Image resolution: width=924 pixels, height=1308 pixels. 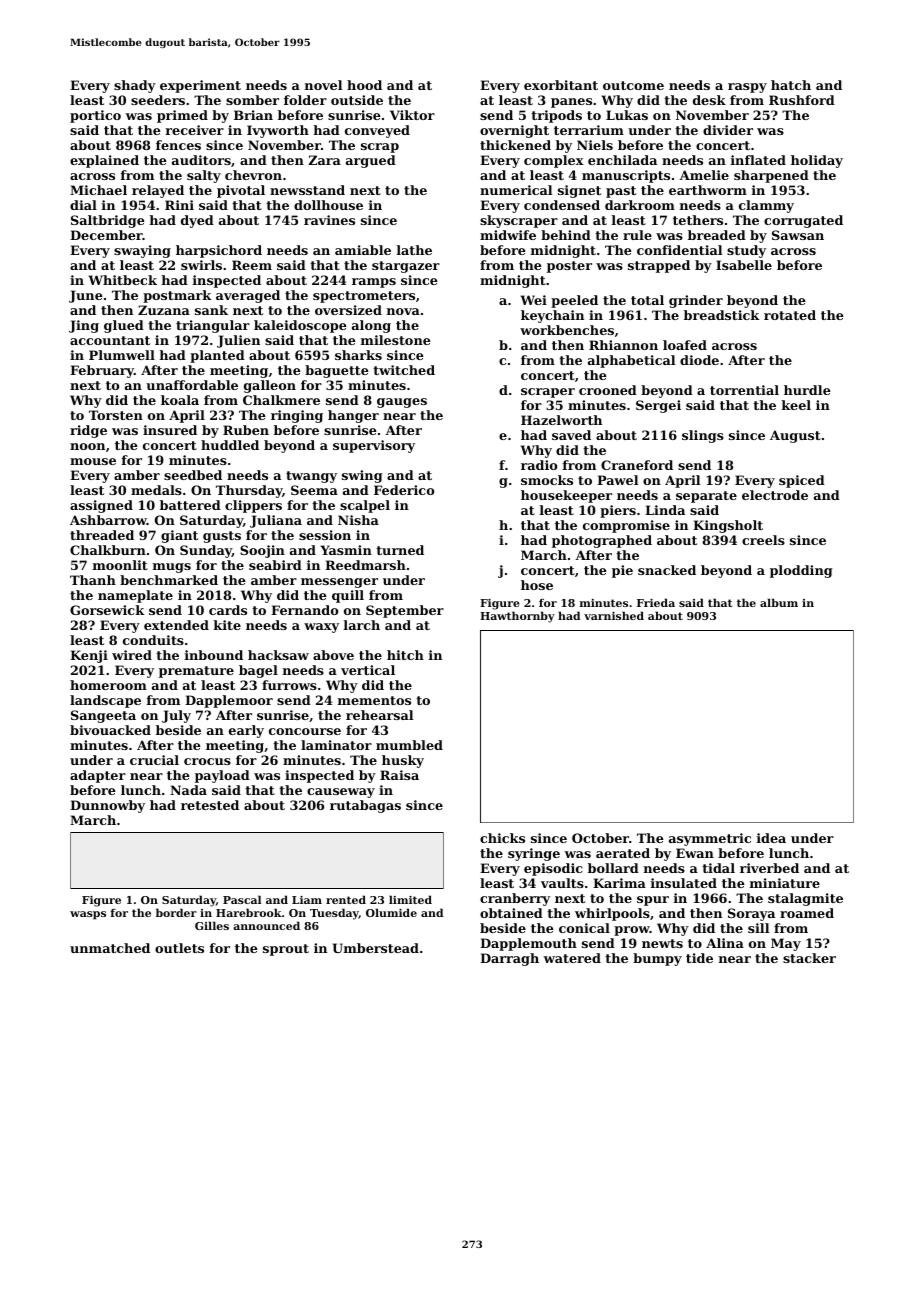 What do you see at coordinates (791, 85) in the screenshot?
I see `hatch` at bounding box center [791, 85].
